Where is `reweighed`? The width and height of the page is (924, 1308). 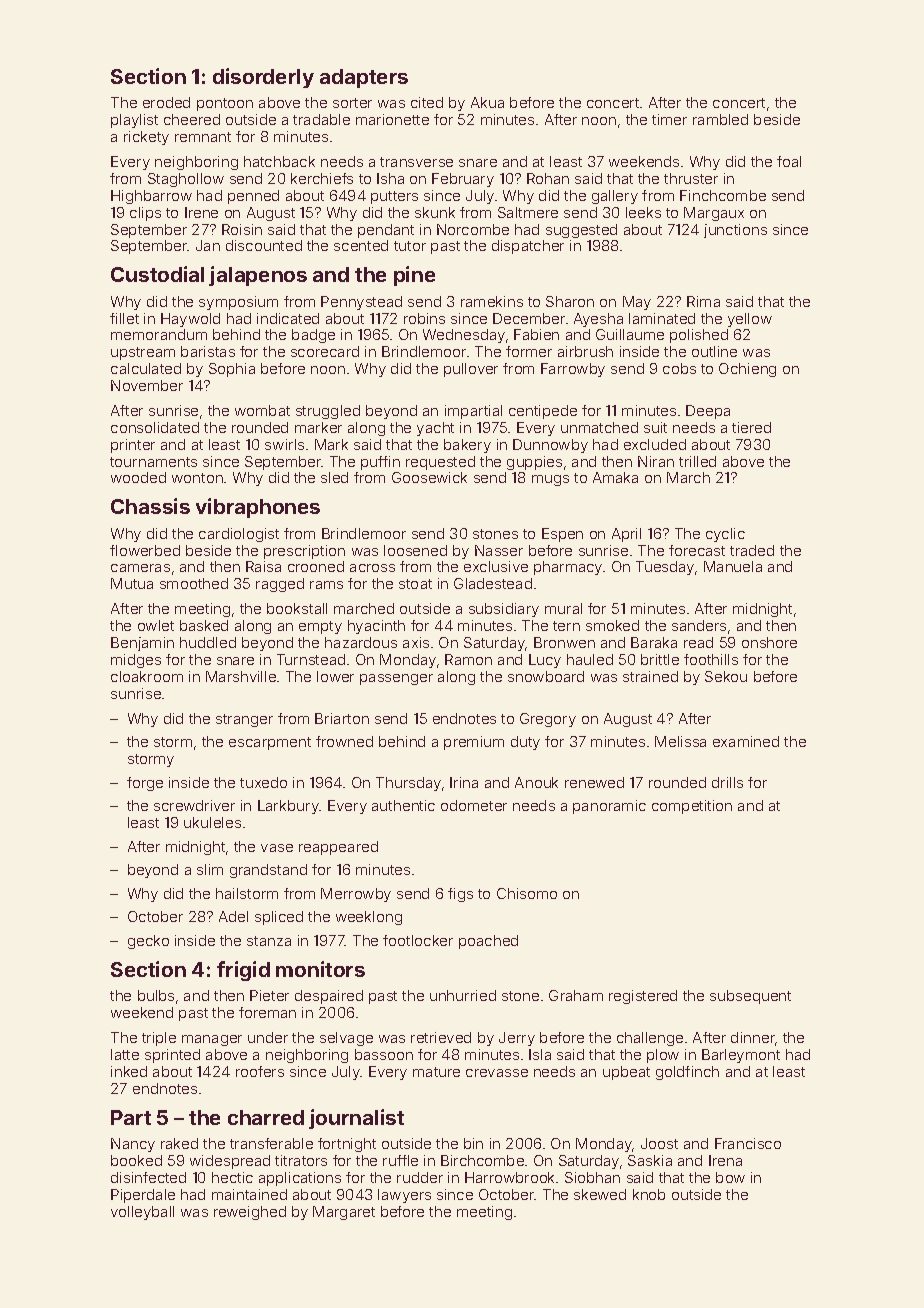
reweighed is located at coordinates (250, 1213).
